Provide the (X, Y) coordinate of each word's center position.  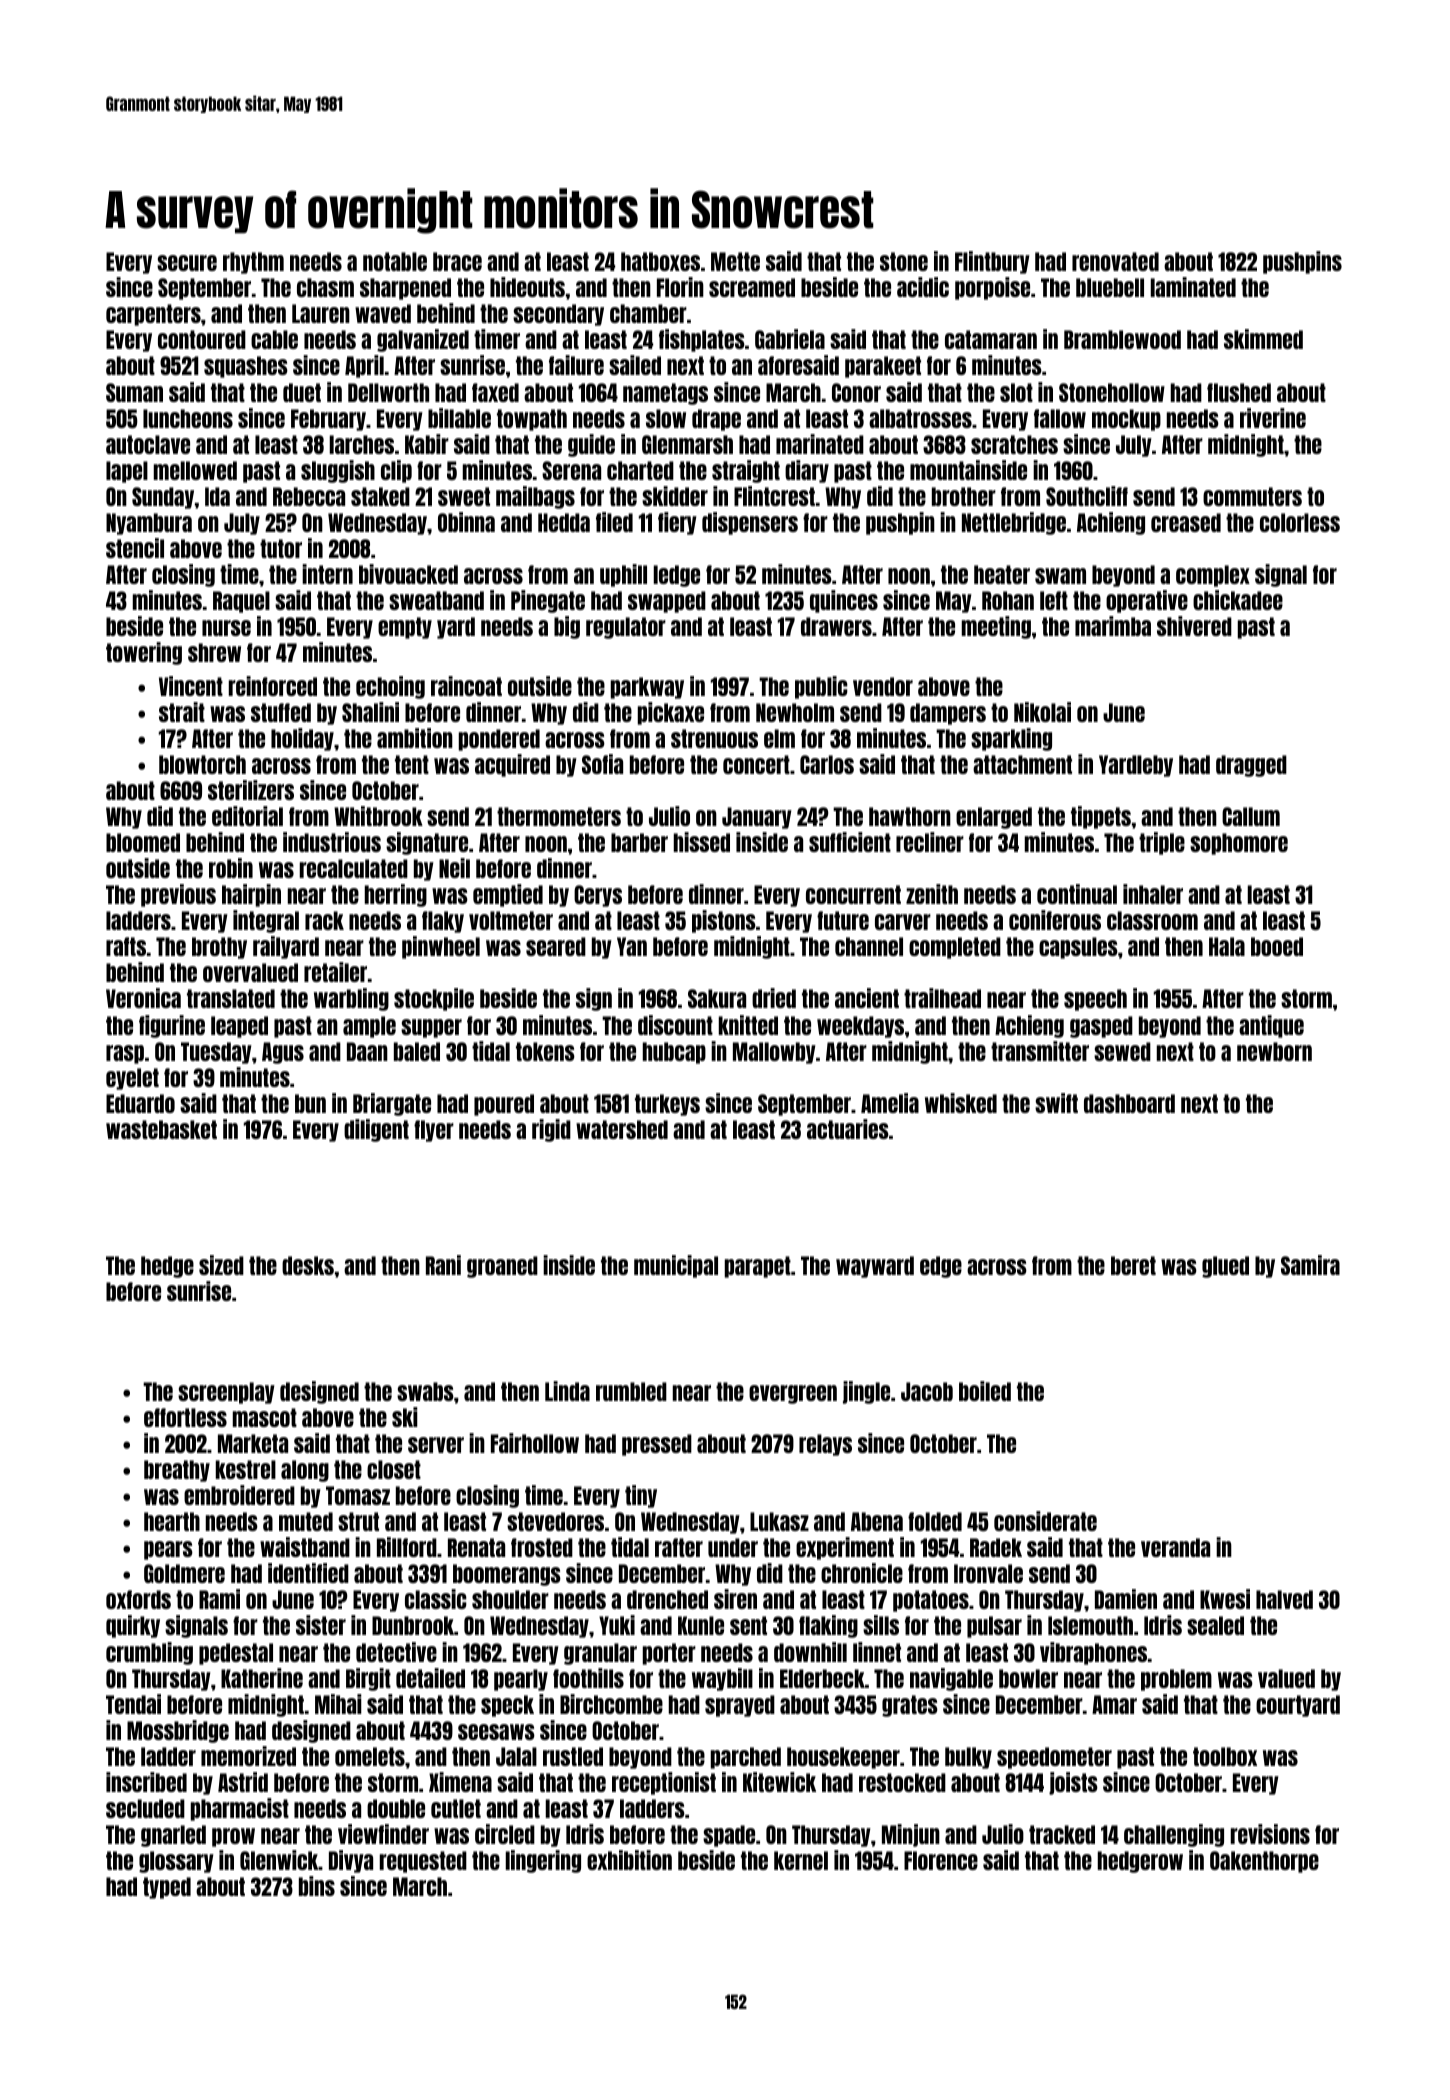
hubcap (674, 1053)
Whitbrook (378, 816)
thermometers (559, 816)
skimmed (1263, 339)
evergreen (793, 1394)
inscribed (146, 1782)
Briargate (392, 1104)
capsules (1078, 948)
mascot (265, 1417)
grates (910, 1706)
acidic (923, 287)
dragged (1251, 766)
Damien (1126, 1599)
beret (1133, 1265)
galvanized (423, 340)
